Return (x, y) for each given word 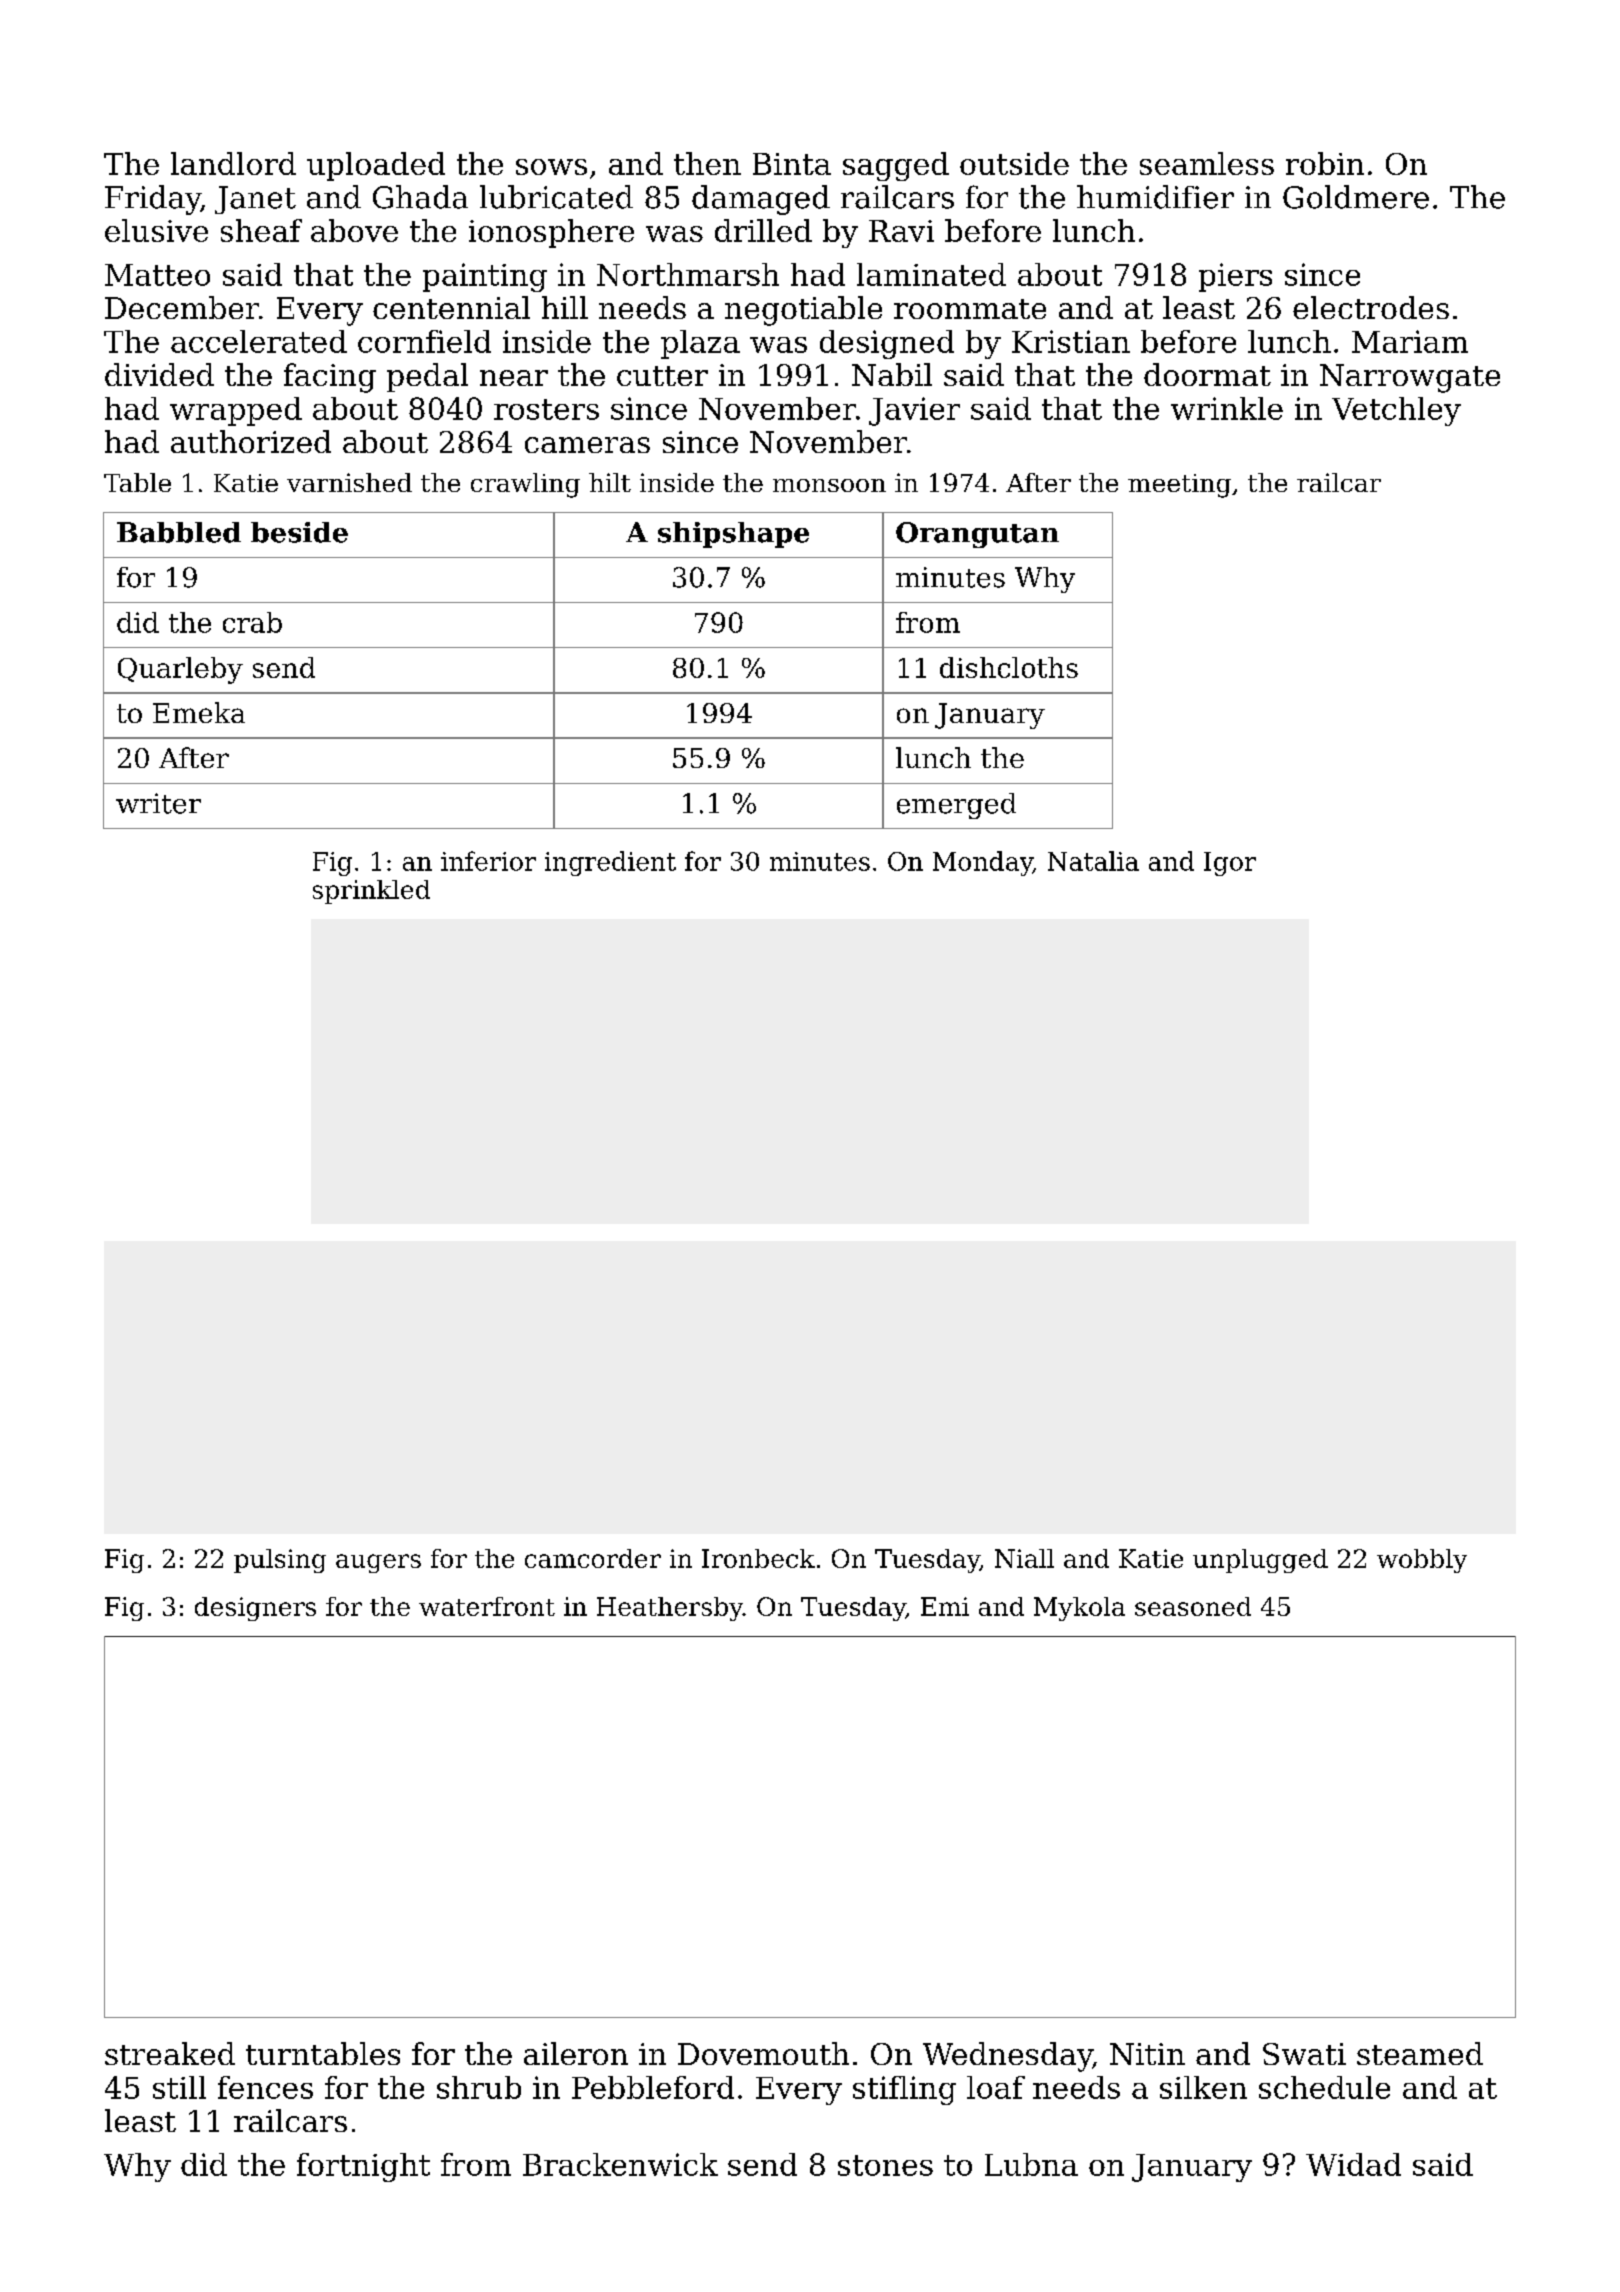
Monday (983, 863)
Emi (945, 1606)
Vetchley (1396, 411)
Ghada (420, 197)
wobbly (1422, 1561)
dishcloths (1009, 667)
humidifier (1155, 197)
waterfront (487, 1606)
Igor (1230, 864)
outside (1014, 163)
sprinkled (371, 892)
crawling (525, 485)
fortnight (363, 2167)
